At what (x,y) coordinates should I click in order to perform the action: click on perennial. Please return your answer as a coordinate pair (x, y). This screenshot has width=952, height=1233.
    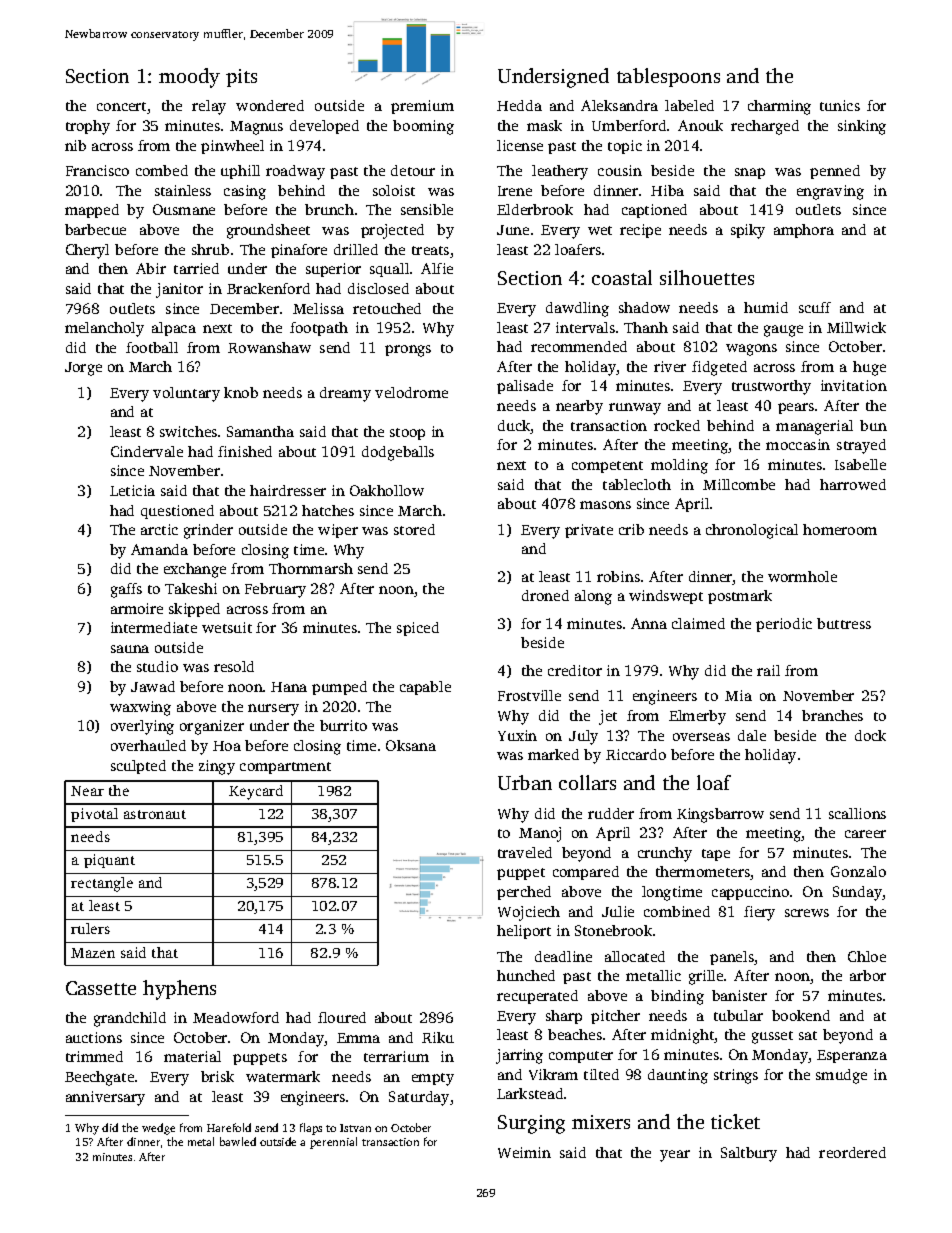
    Looking at the image, I should click on (333, 1143).
